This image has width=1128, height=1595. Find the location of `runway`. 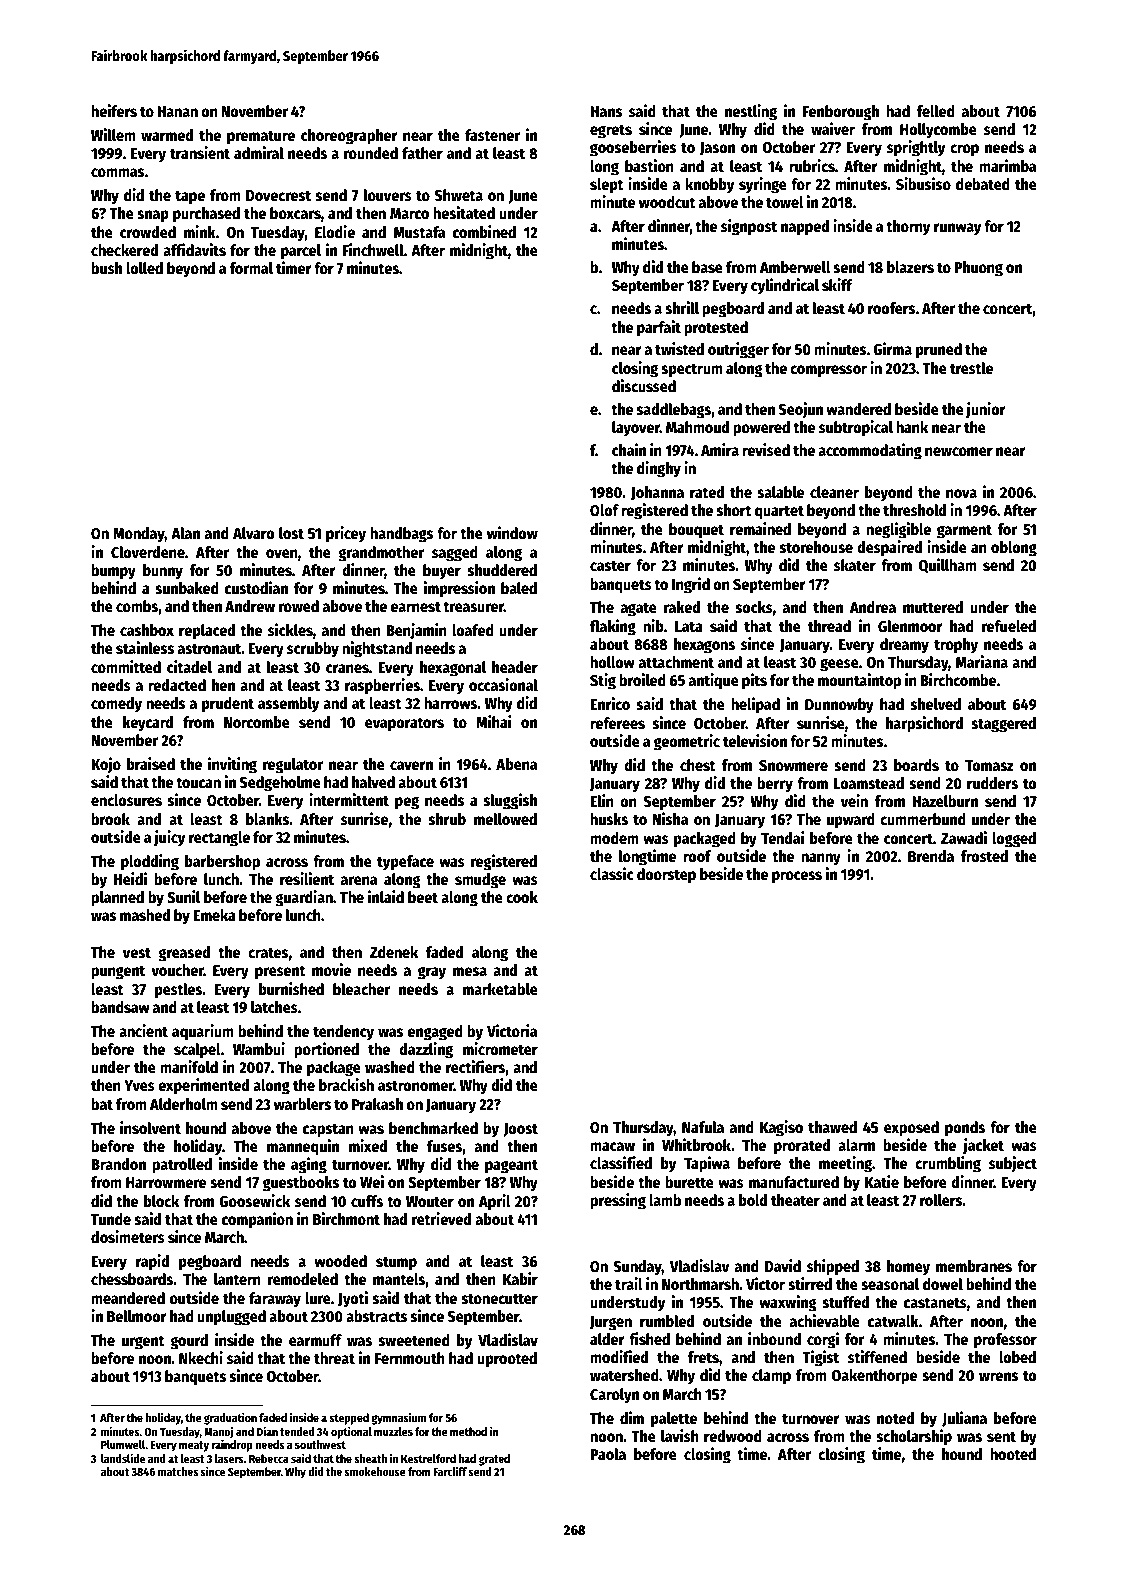

runway is located at coordinates (957, 229).
